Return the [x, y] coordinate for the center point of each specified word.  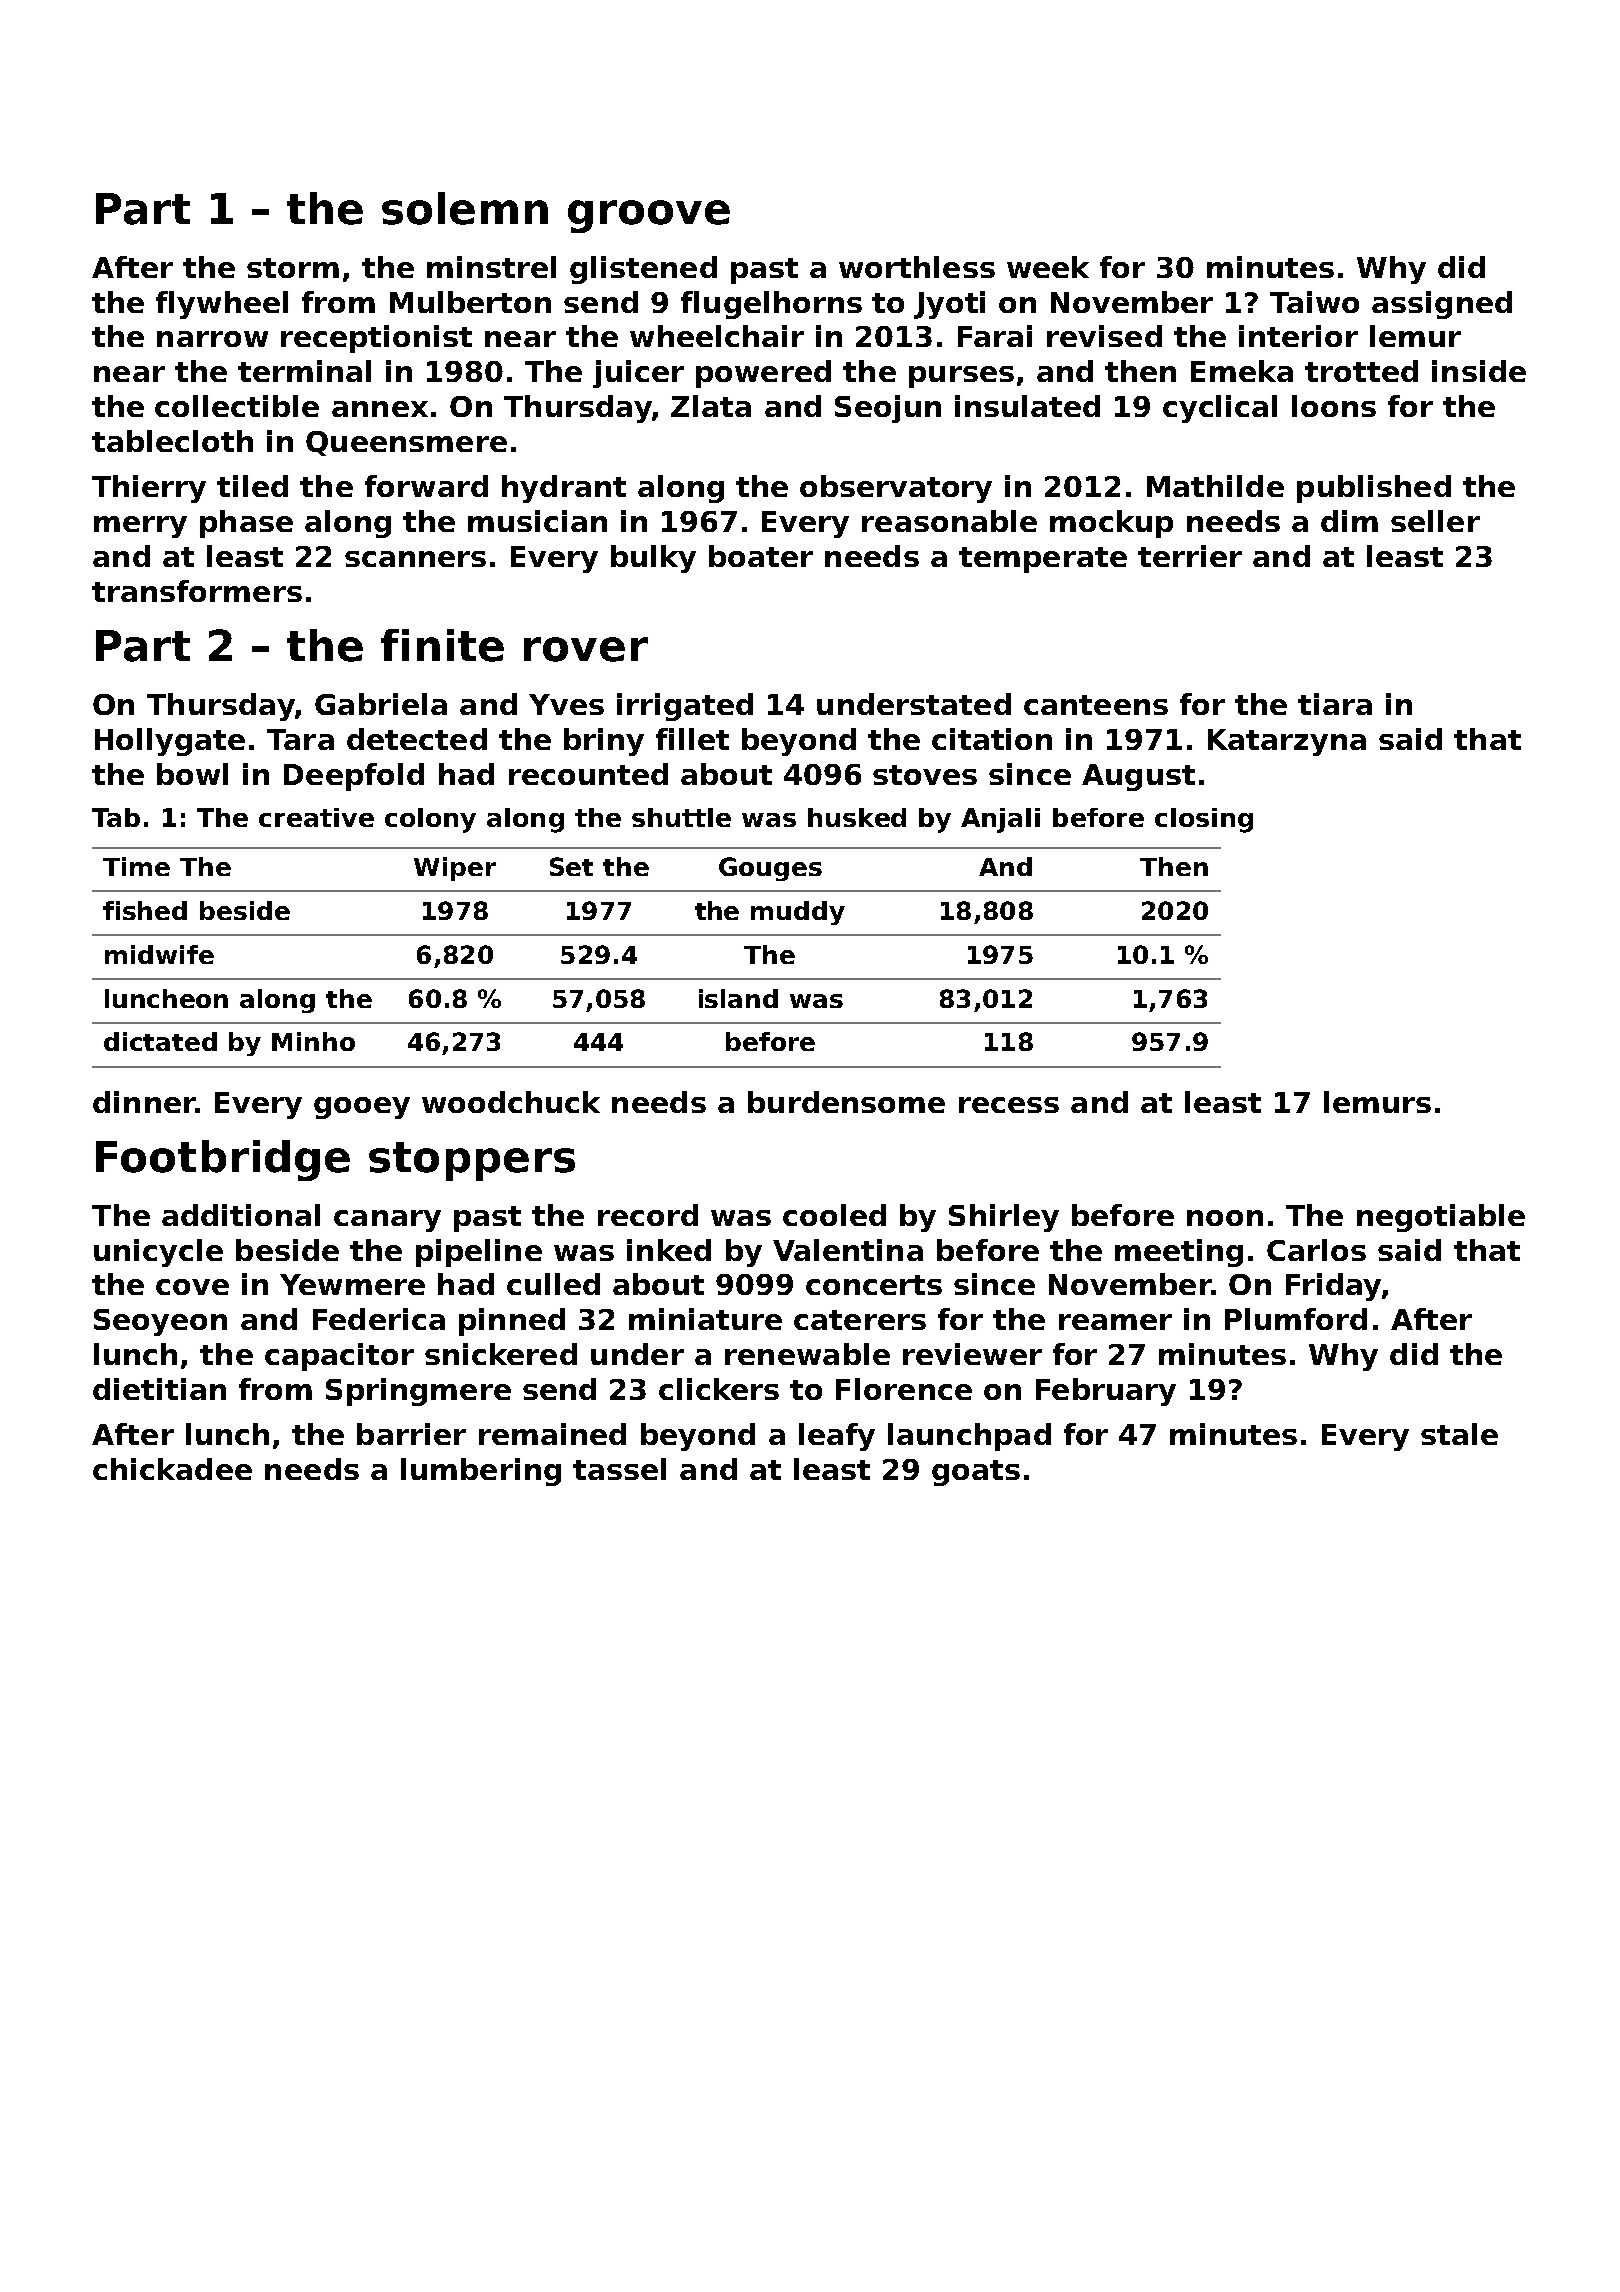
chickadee [172, 1469]
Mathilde [1215, 486]
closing [1204, 820]
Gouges [770, 869]
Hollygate [170, 742]
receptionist [376, 339]
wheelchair [717, 336]
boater [761, 556]
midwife [159, 954]
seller [1435, 521]
